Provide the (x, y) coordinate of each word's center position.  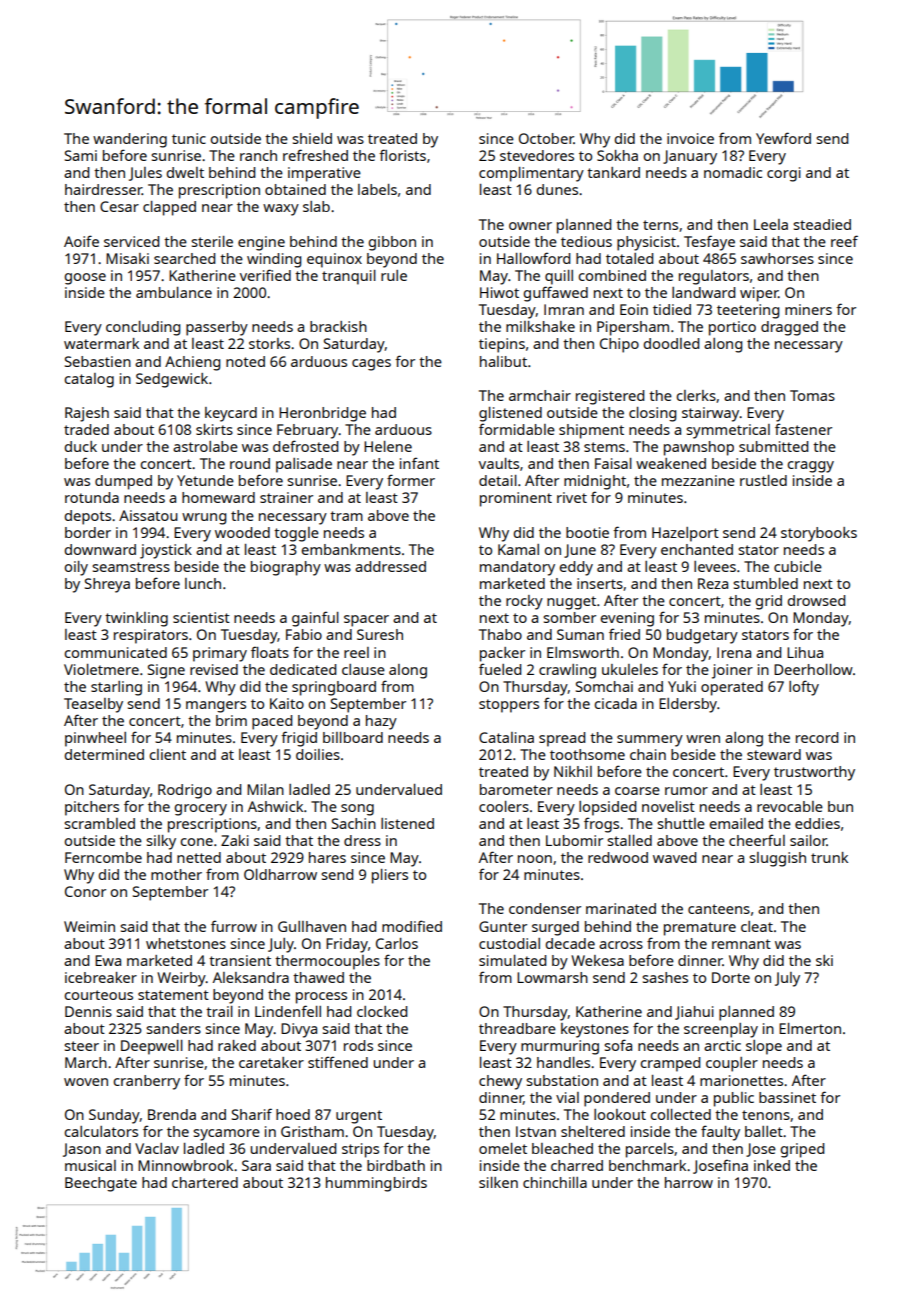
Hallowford (533, 258)
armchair (540, 395)
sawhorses (777, 258)
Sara (256, 1165)
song (357, 810)
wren (703, 739)
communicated (115, 652)
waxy (281, 210)
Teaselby (93, 705)
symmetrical (728, 431)
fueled (500, 669)
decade (570, 943)
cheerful (757, 840)
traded (86, 429)
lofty (804, 688)
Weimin (89, 926)
